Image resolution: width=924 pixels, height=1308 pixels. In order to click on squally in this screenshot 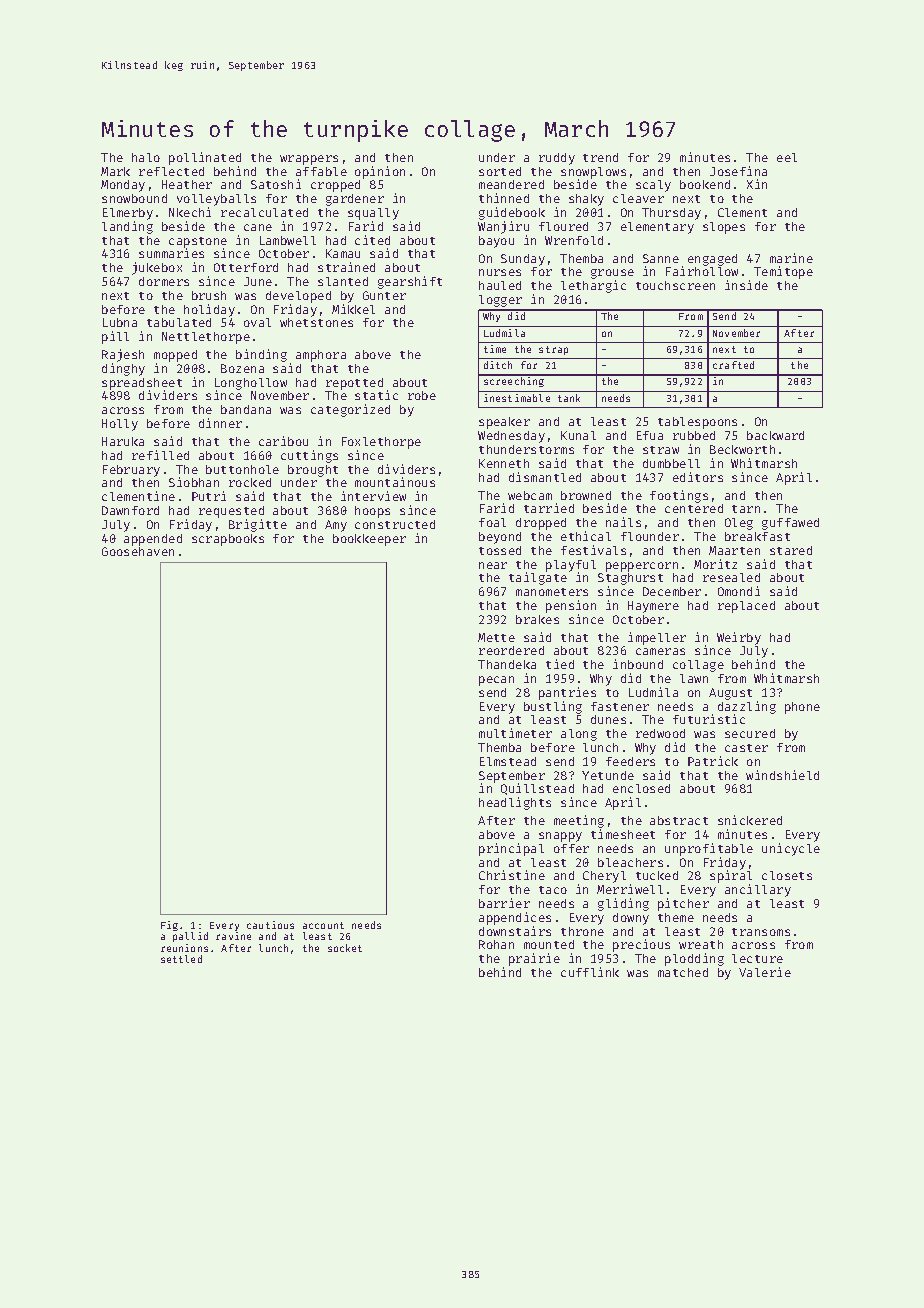, I will do `click(373, 214)`.
